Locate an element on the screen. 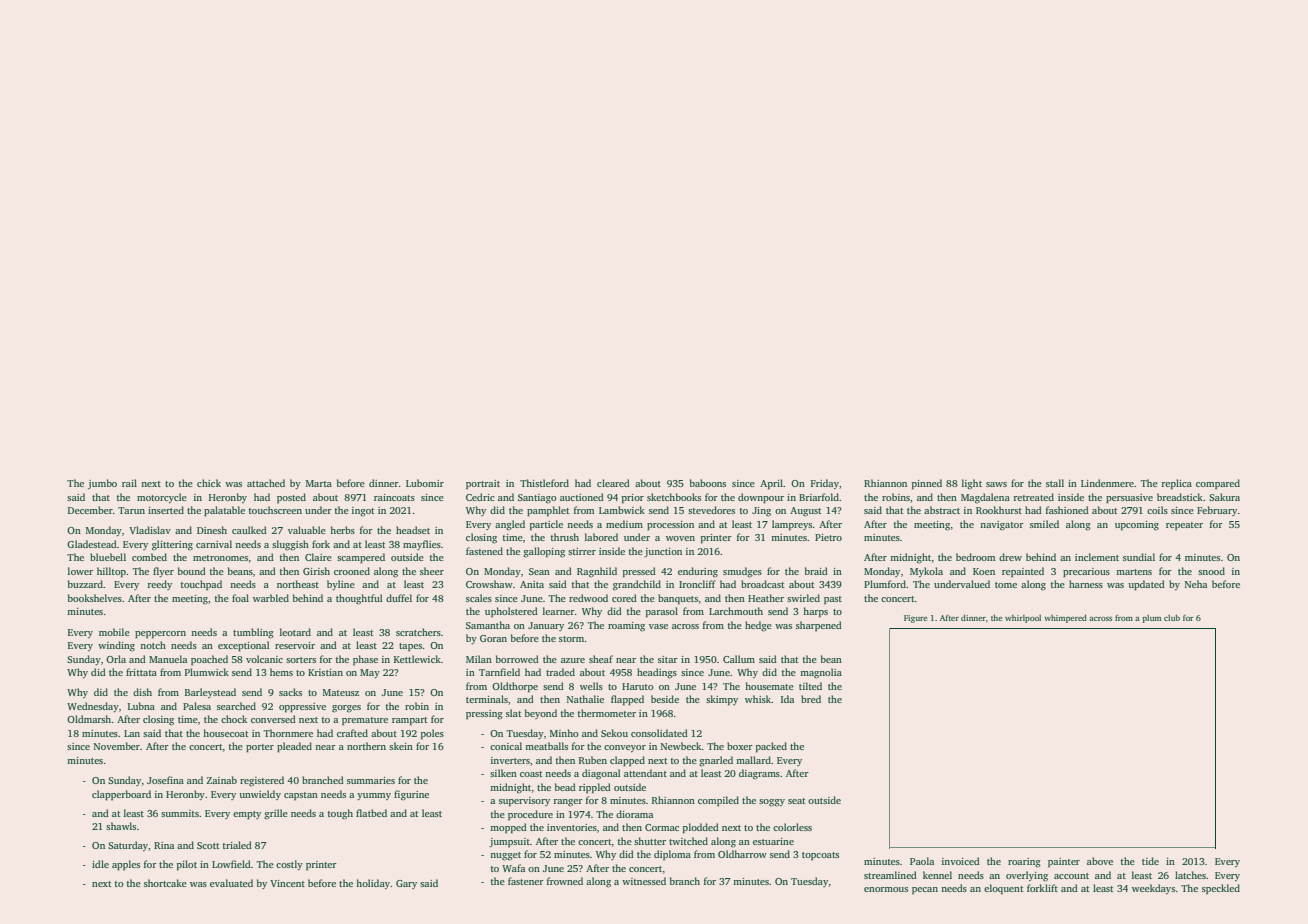 The width and height of the screenshot is (1308, 924). Ragnhild is located at coordinates (597, 572).
